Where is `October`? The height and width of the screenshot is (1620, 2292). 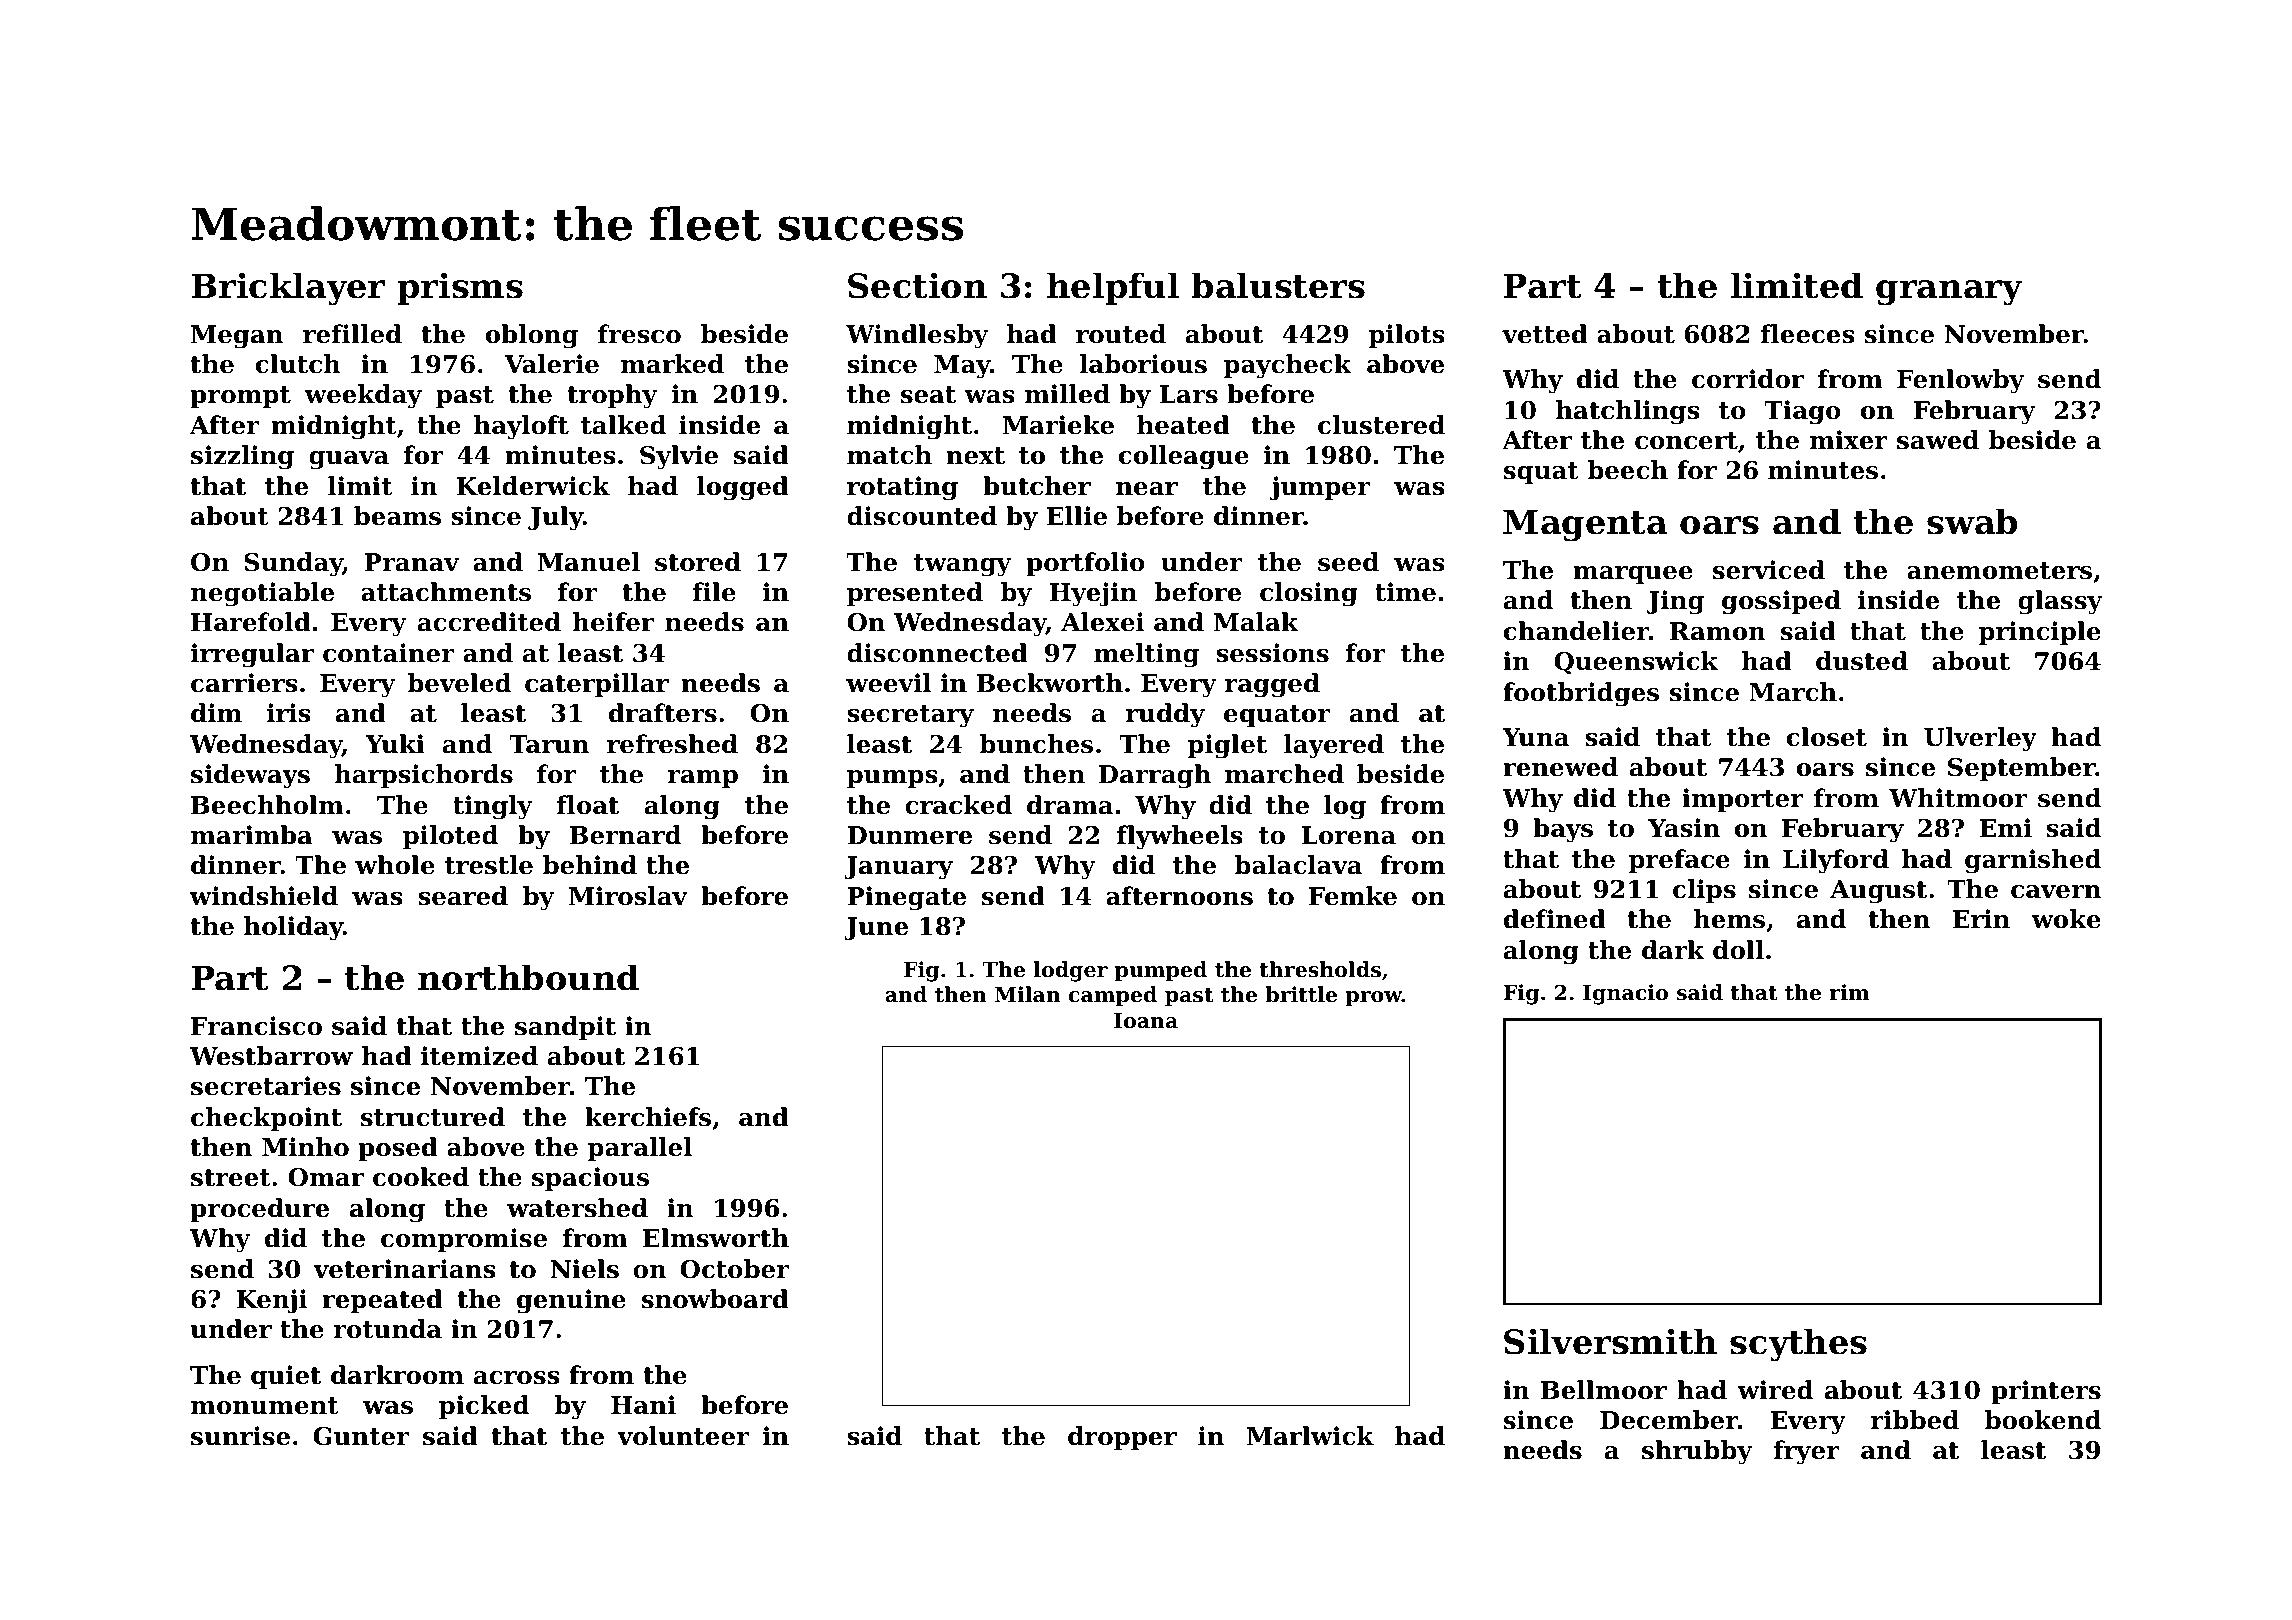
October is located at coordinates (734, 1269).
